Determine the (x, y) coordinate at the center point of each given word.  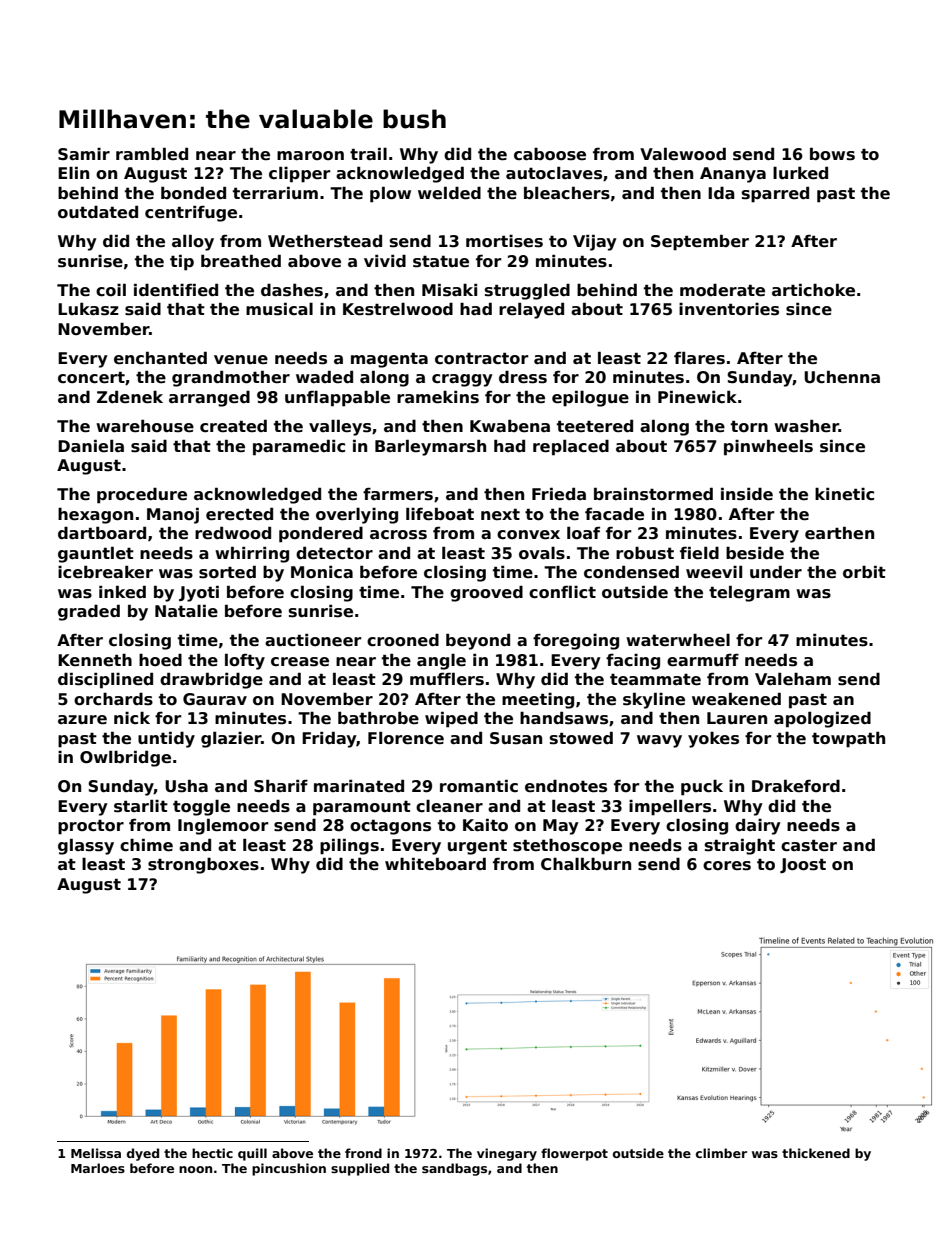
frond (363, 1153)
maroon (310, 155)
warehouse (145, 426)
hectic (212, 1153)
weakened (736, 699)
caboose (550, 154)
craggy (462, 380)
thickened (816, 1153)
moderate (722, 290)
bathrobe (378, 718)
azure (82, 720)
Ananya (733, 175)
